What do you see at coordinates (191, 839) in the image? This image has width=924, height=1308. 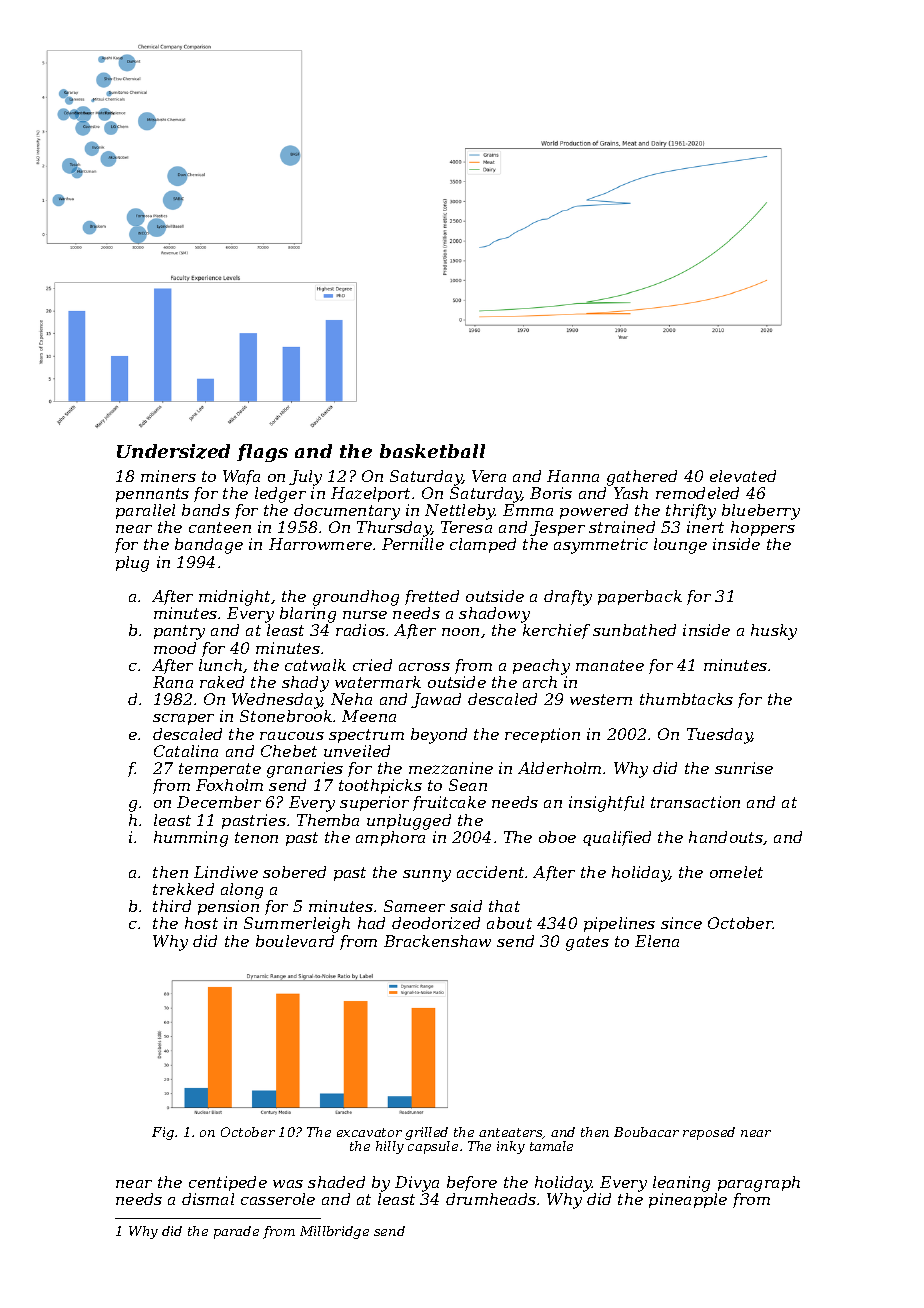 I see `humming` at bounding box center [191, 839].
